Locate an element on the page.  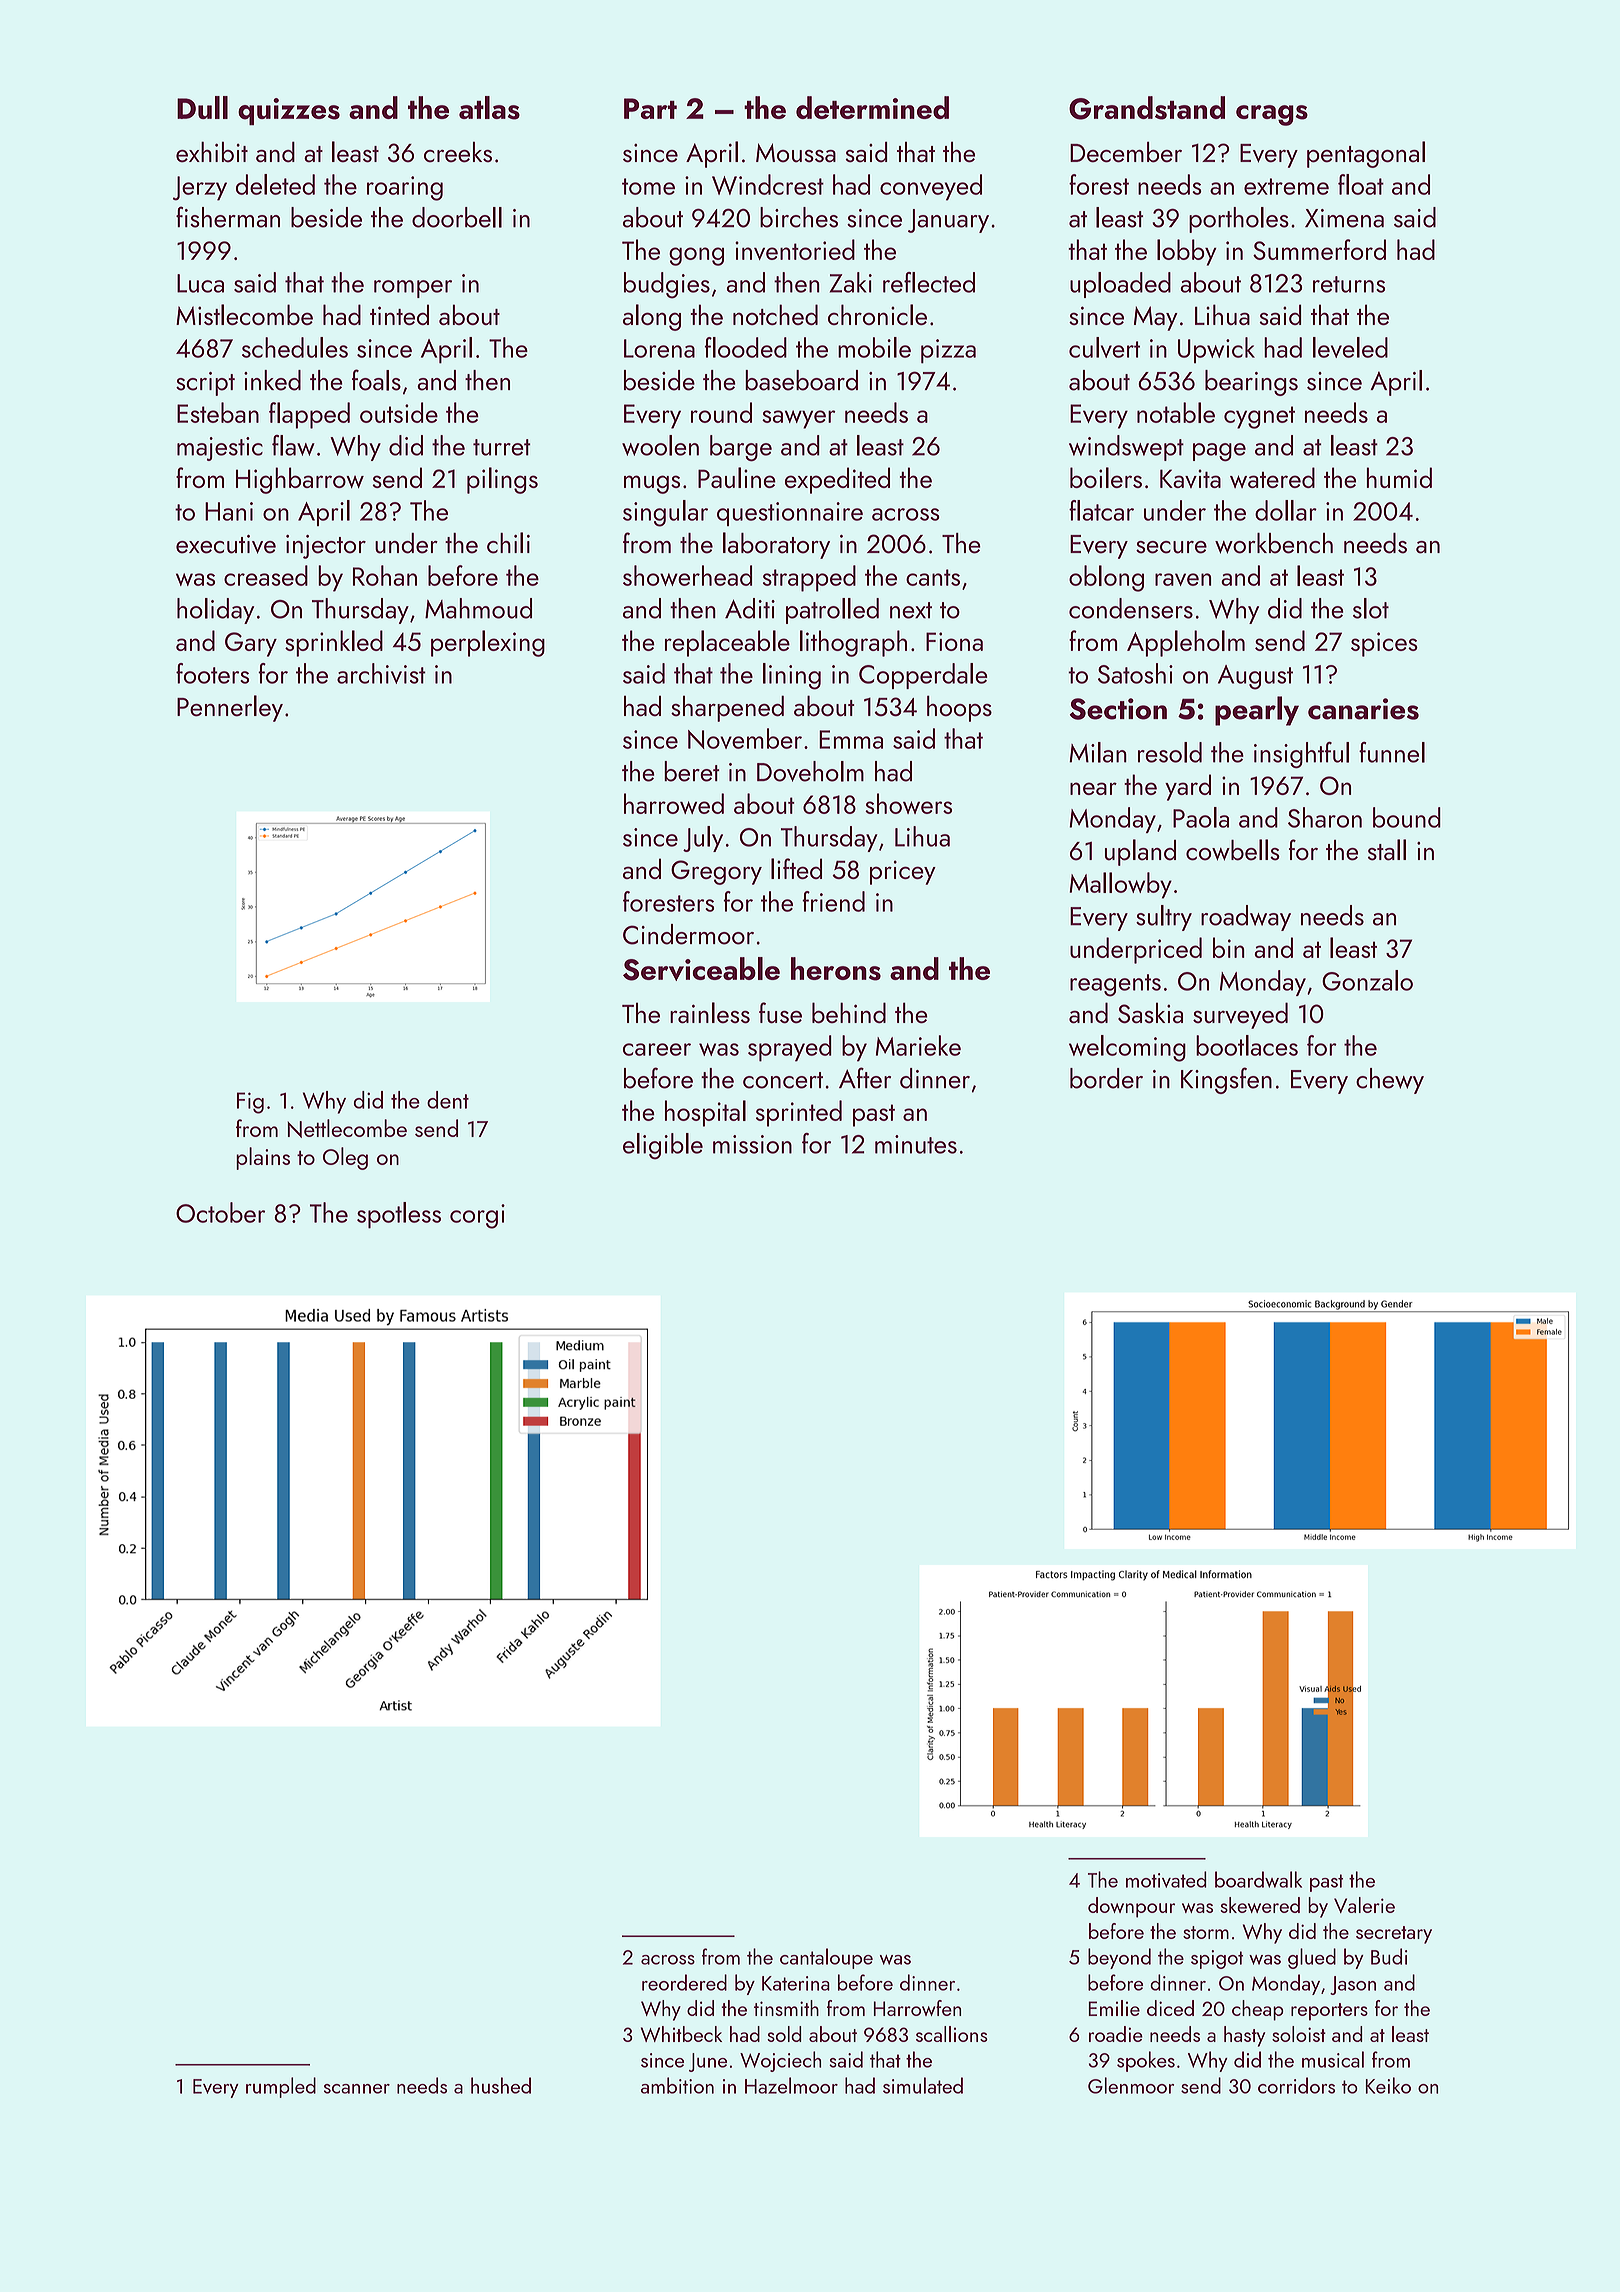
fisherman is located at coordinates (228, 217).
